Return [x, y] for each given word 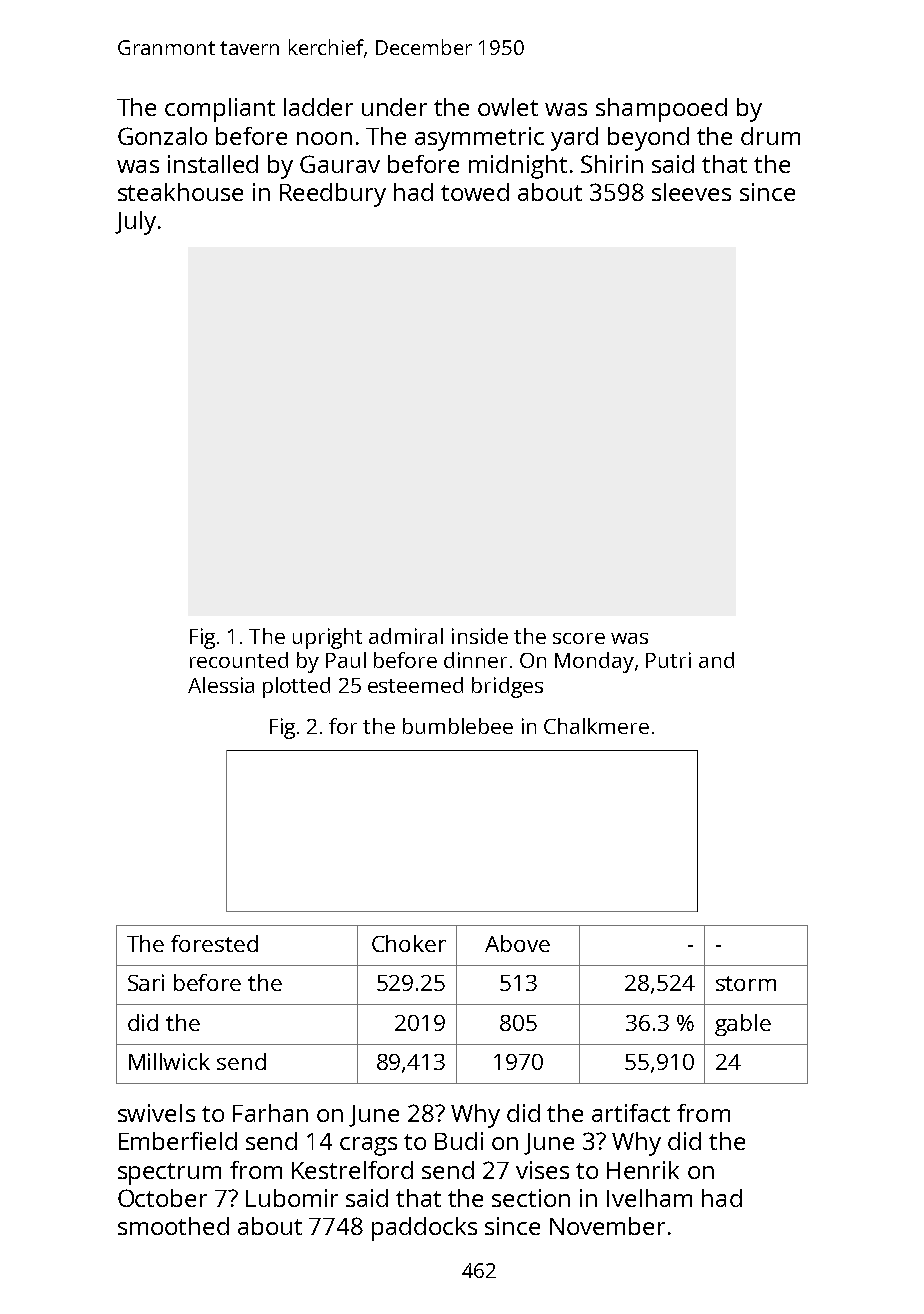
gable [743, 1025]
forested [214, 943]
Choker [409, 943]
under [394, 107]
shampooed [661, 110]
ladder [318, 107]
